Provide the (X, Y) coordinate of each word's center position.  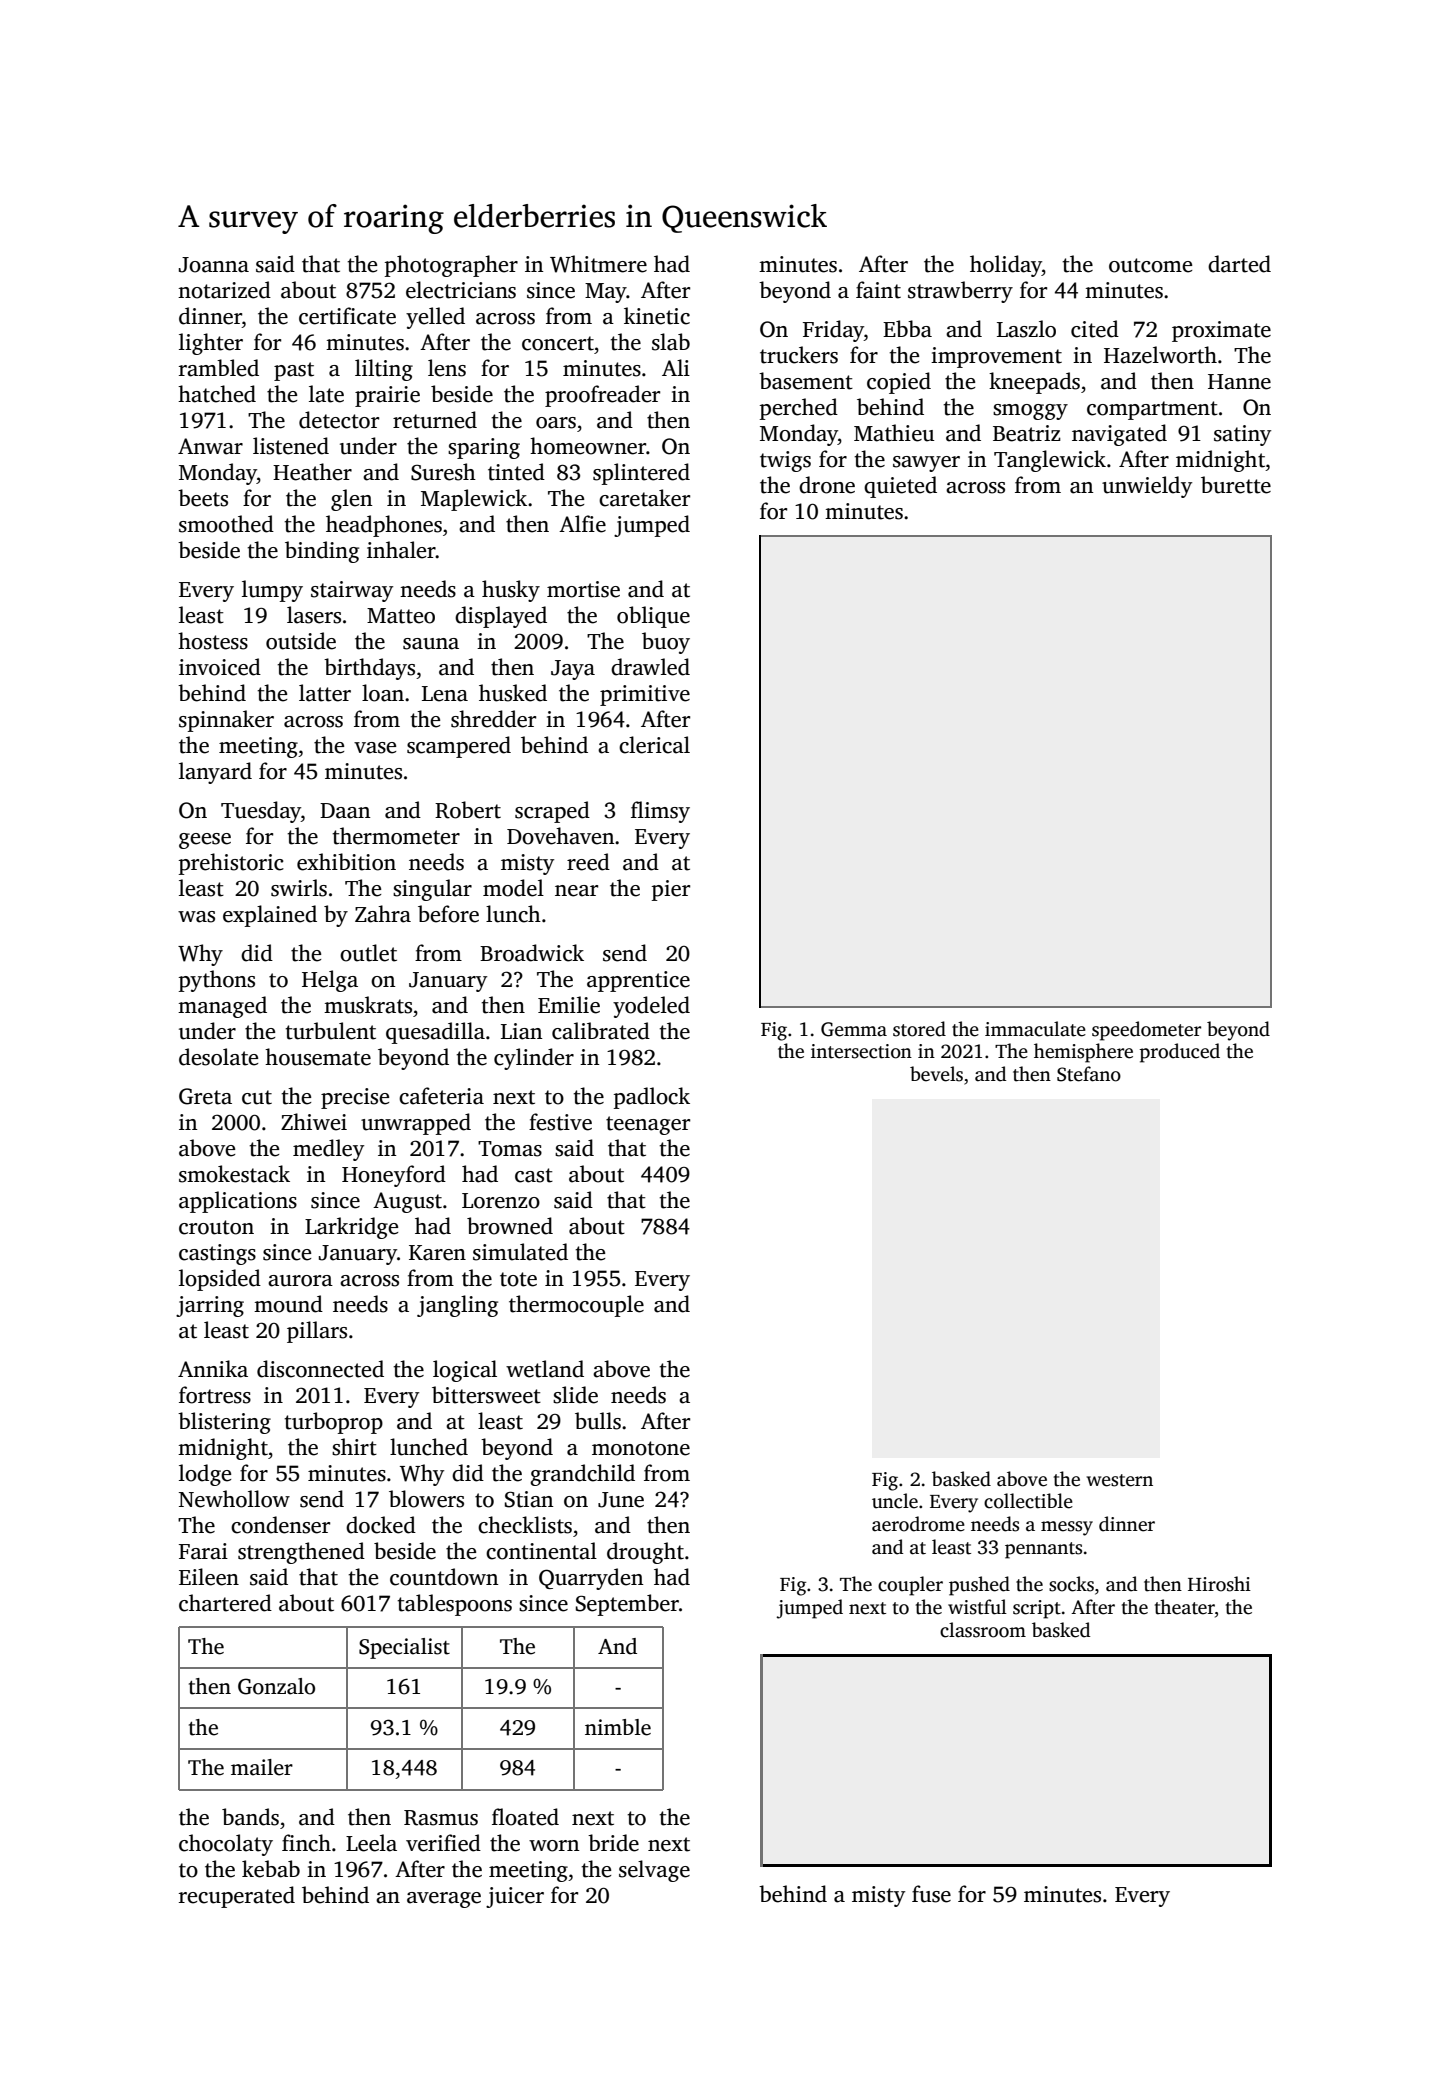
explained (270, 916)
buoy (666, 643)
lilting (384, 370)
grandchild (582, 1475)
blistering (224, 1423)
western (1119, 1480)
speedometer (1146, 1031)
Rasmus (441, 1818)
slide (575, 1395)
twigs (785, 461)
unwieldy (1147, 487)
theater (1185, 1607)
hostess (213, 641)
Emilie (569, 1005)
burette (1236, 485)
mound (288, 1304)
